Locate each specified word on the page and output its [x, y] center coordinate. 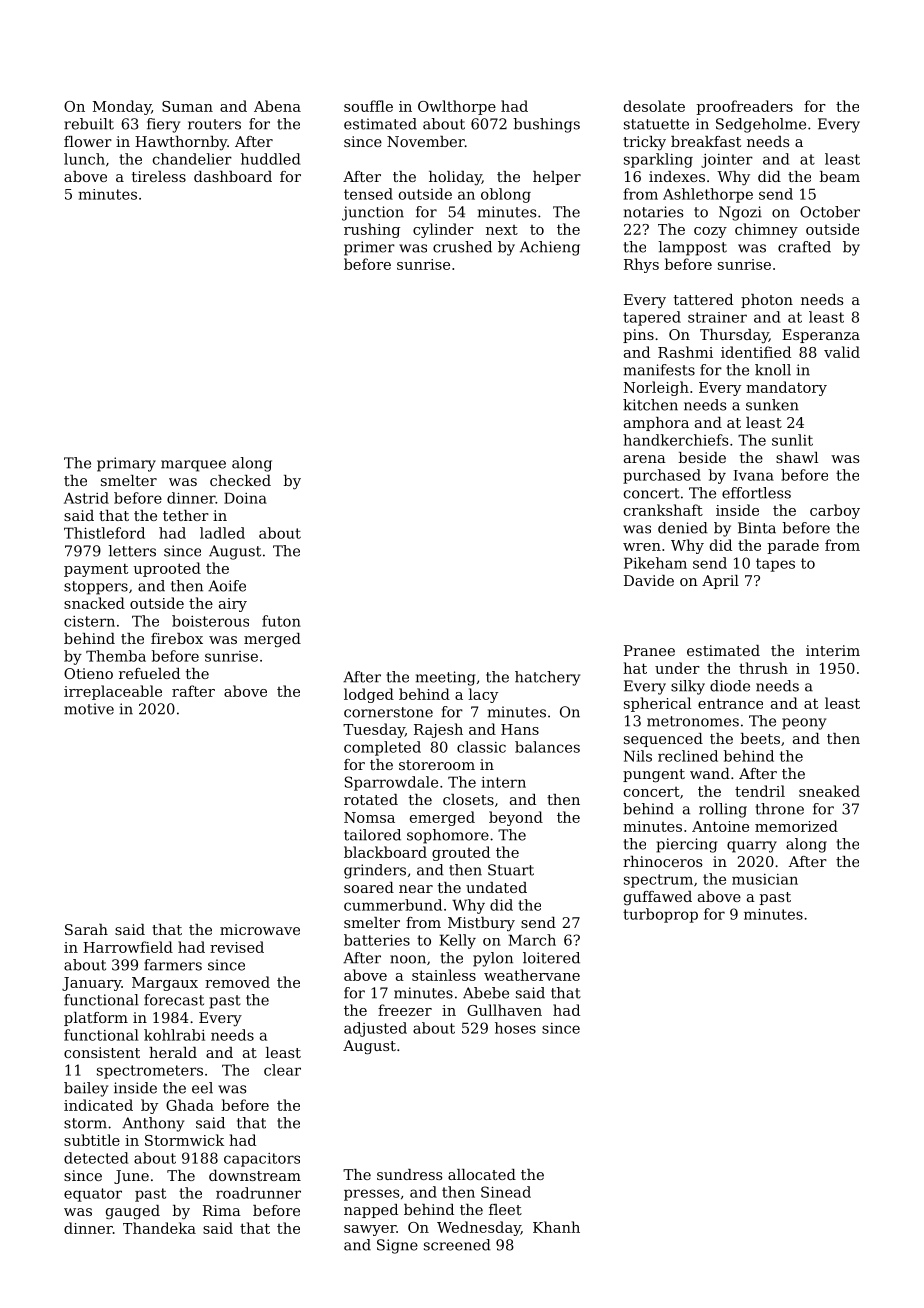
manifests [659, 370]
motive [89, 709]
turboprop [660, 915]
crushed [462, 247]
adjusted [375, 1029]
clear [282, 1070]
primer [369, 248]
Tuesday [374, 730]
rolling [723, 810]
